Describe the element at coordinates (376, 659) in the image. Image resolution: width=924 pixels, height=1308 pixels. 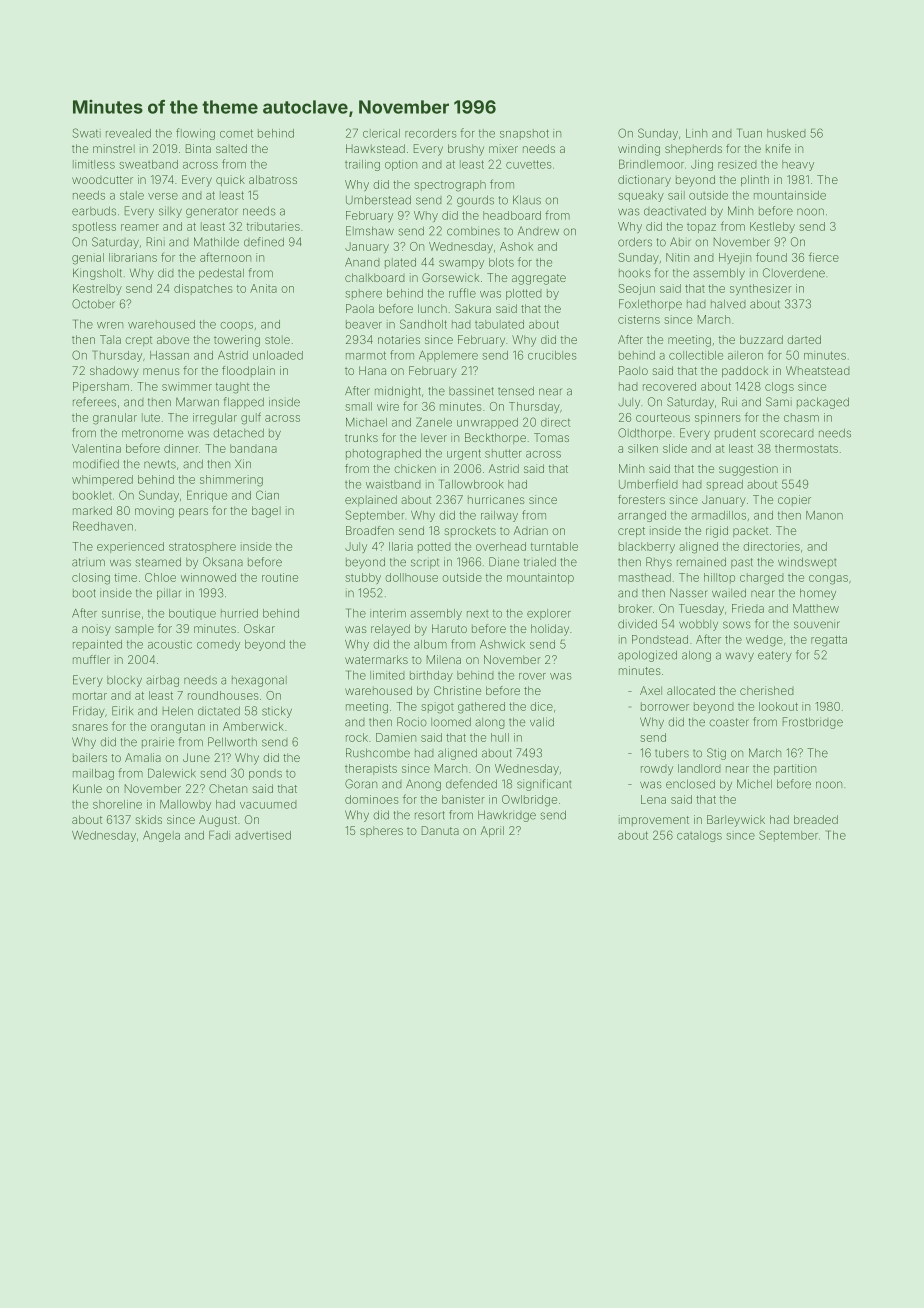
I see `watermarks` at that location.
